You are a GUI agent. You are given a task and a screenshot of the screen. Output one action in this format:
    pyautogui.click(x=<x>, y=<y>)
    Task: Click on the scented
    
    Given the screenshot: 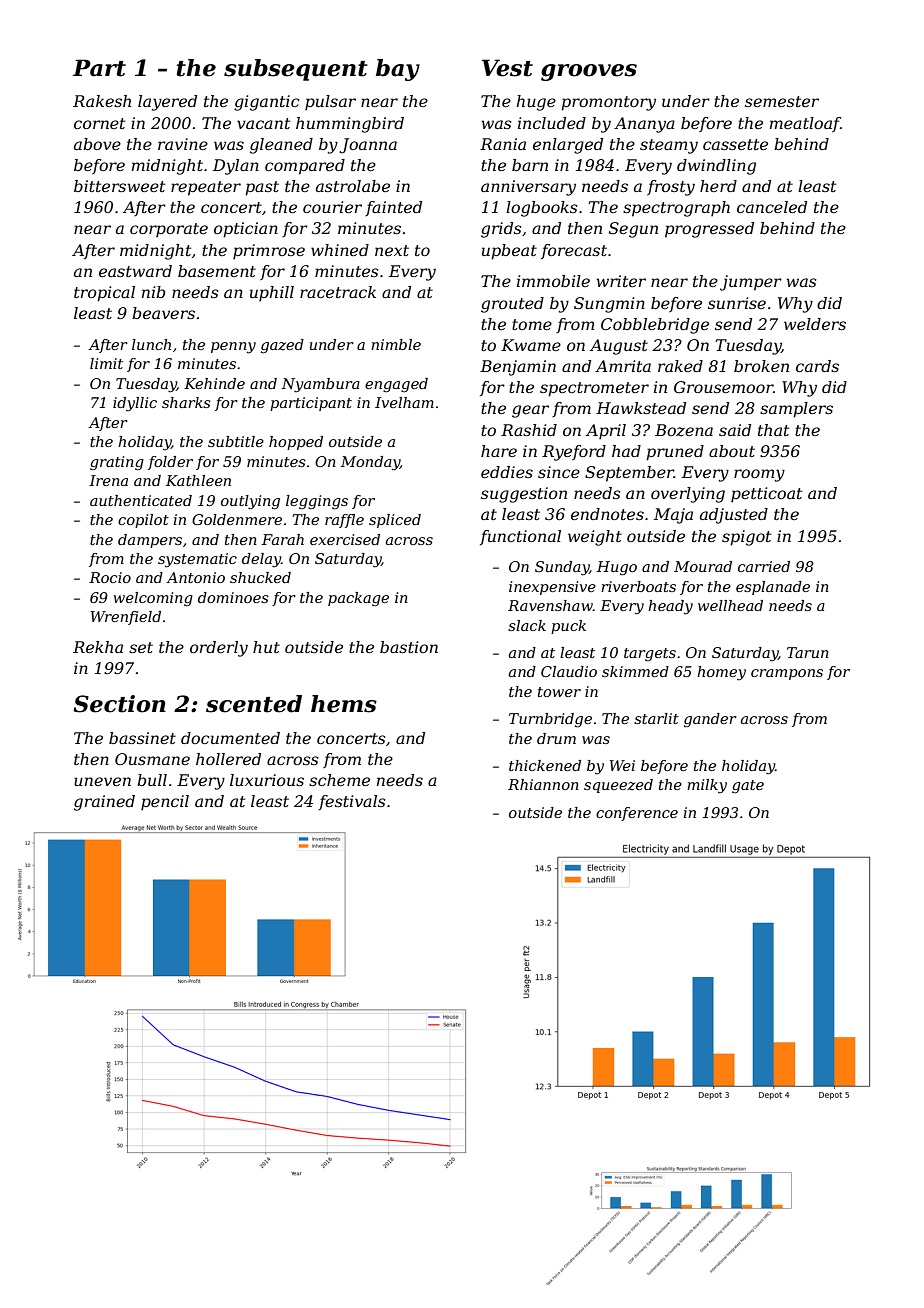 What is the action you would take?
    pyautogui.click(x=254, y=704)
